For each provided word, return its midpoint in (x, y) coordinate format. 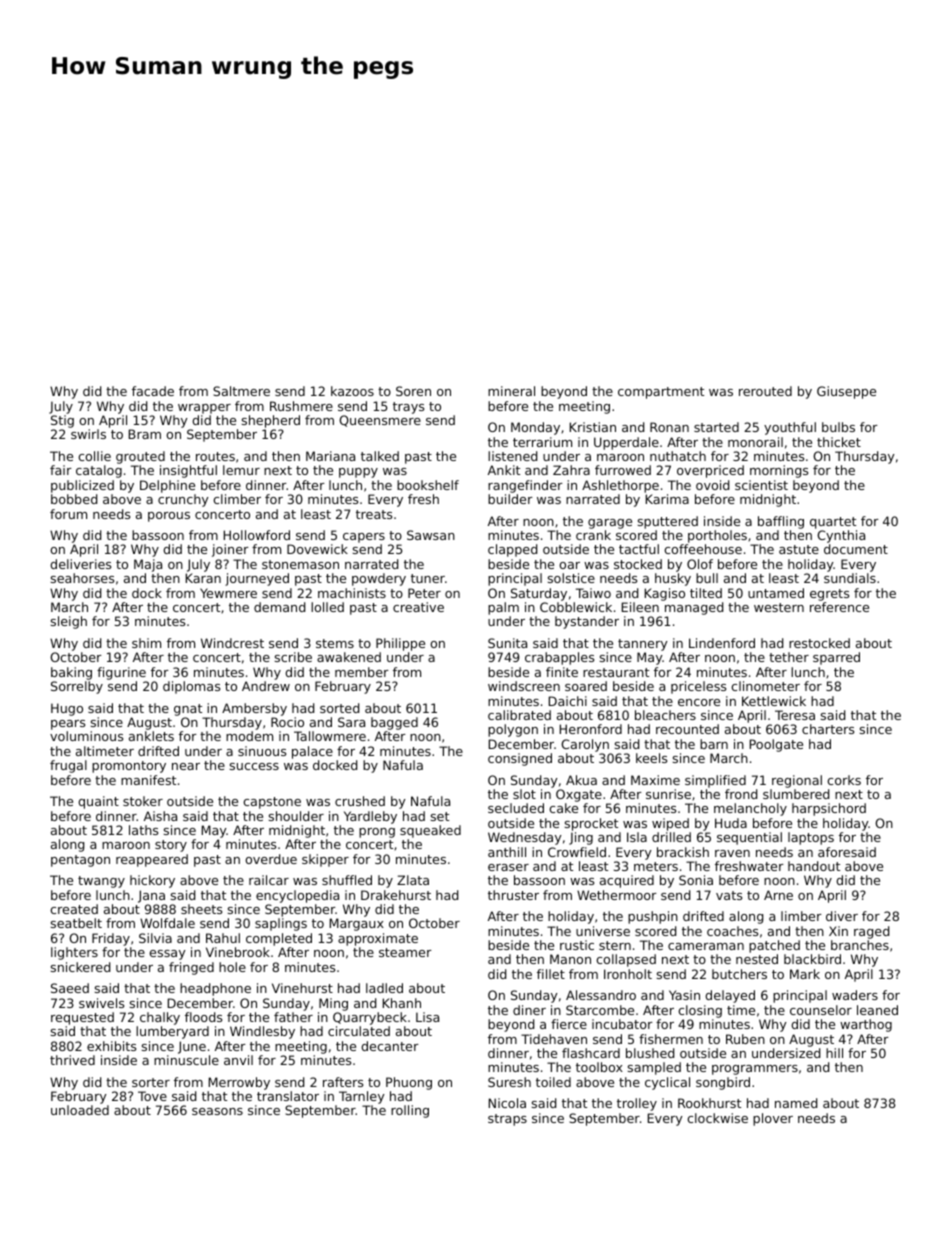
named (796, 1103)
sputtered (668, 522)
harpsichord (829, 809)
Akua (581, 780)
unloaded (80, 1110)
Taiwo (593, 593)
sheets (201, 909)
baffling (781, 522)
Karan (203, 578)
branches (860, 945)
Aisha (160, 816)
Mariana (330, 456)
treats (374, 514)
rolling (410, 1111)
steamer (405, 952)
